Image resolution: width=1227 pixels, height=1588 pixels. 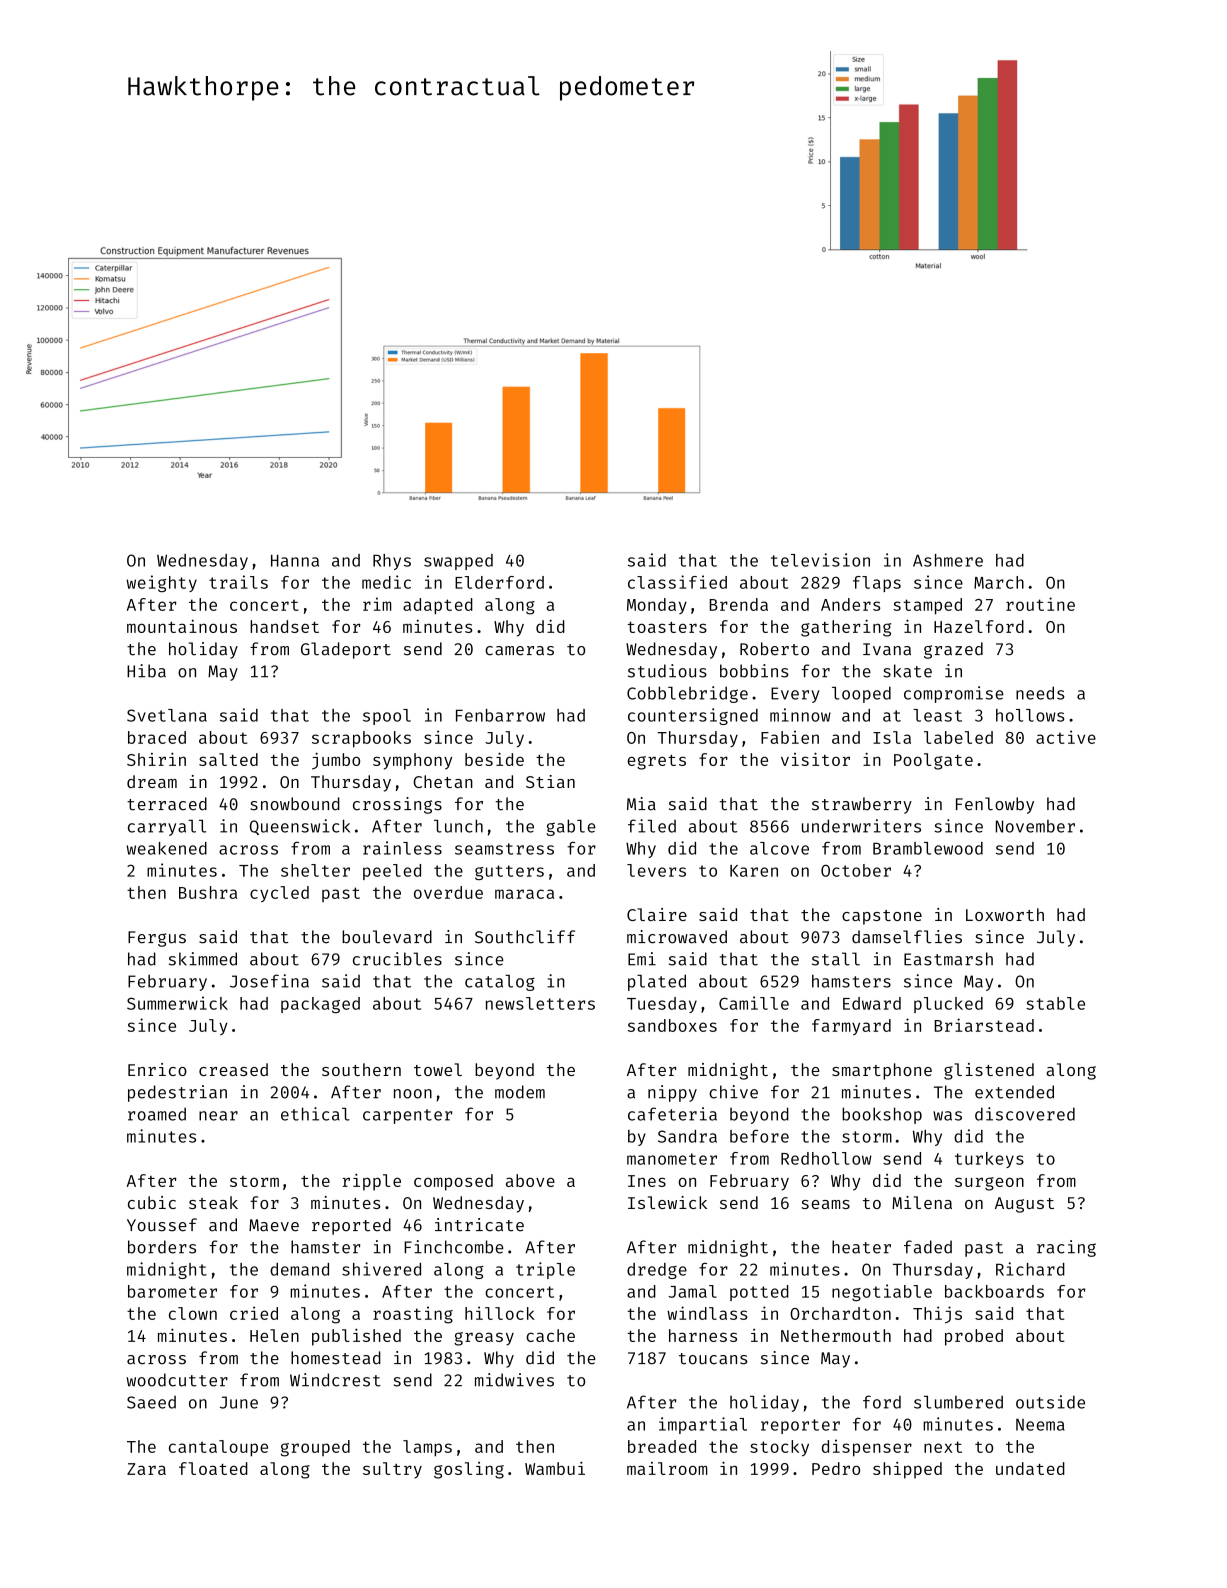 What do you see at coordinates (907, 937) in the screenshot?
I see `damselflies` at bounding box center [907, 937].
